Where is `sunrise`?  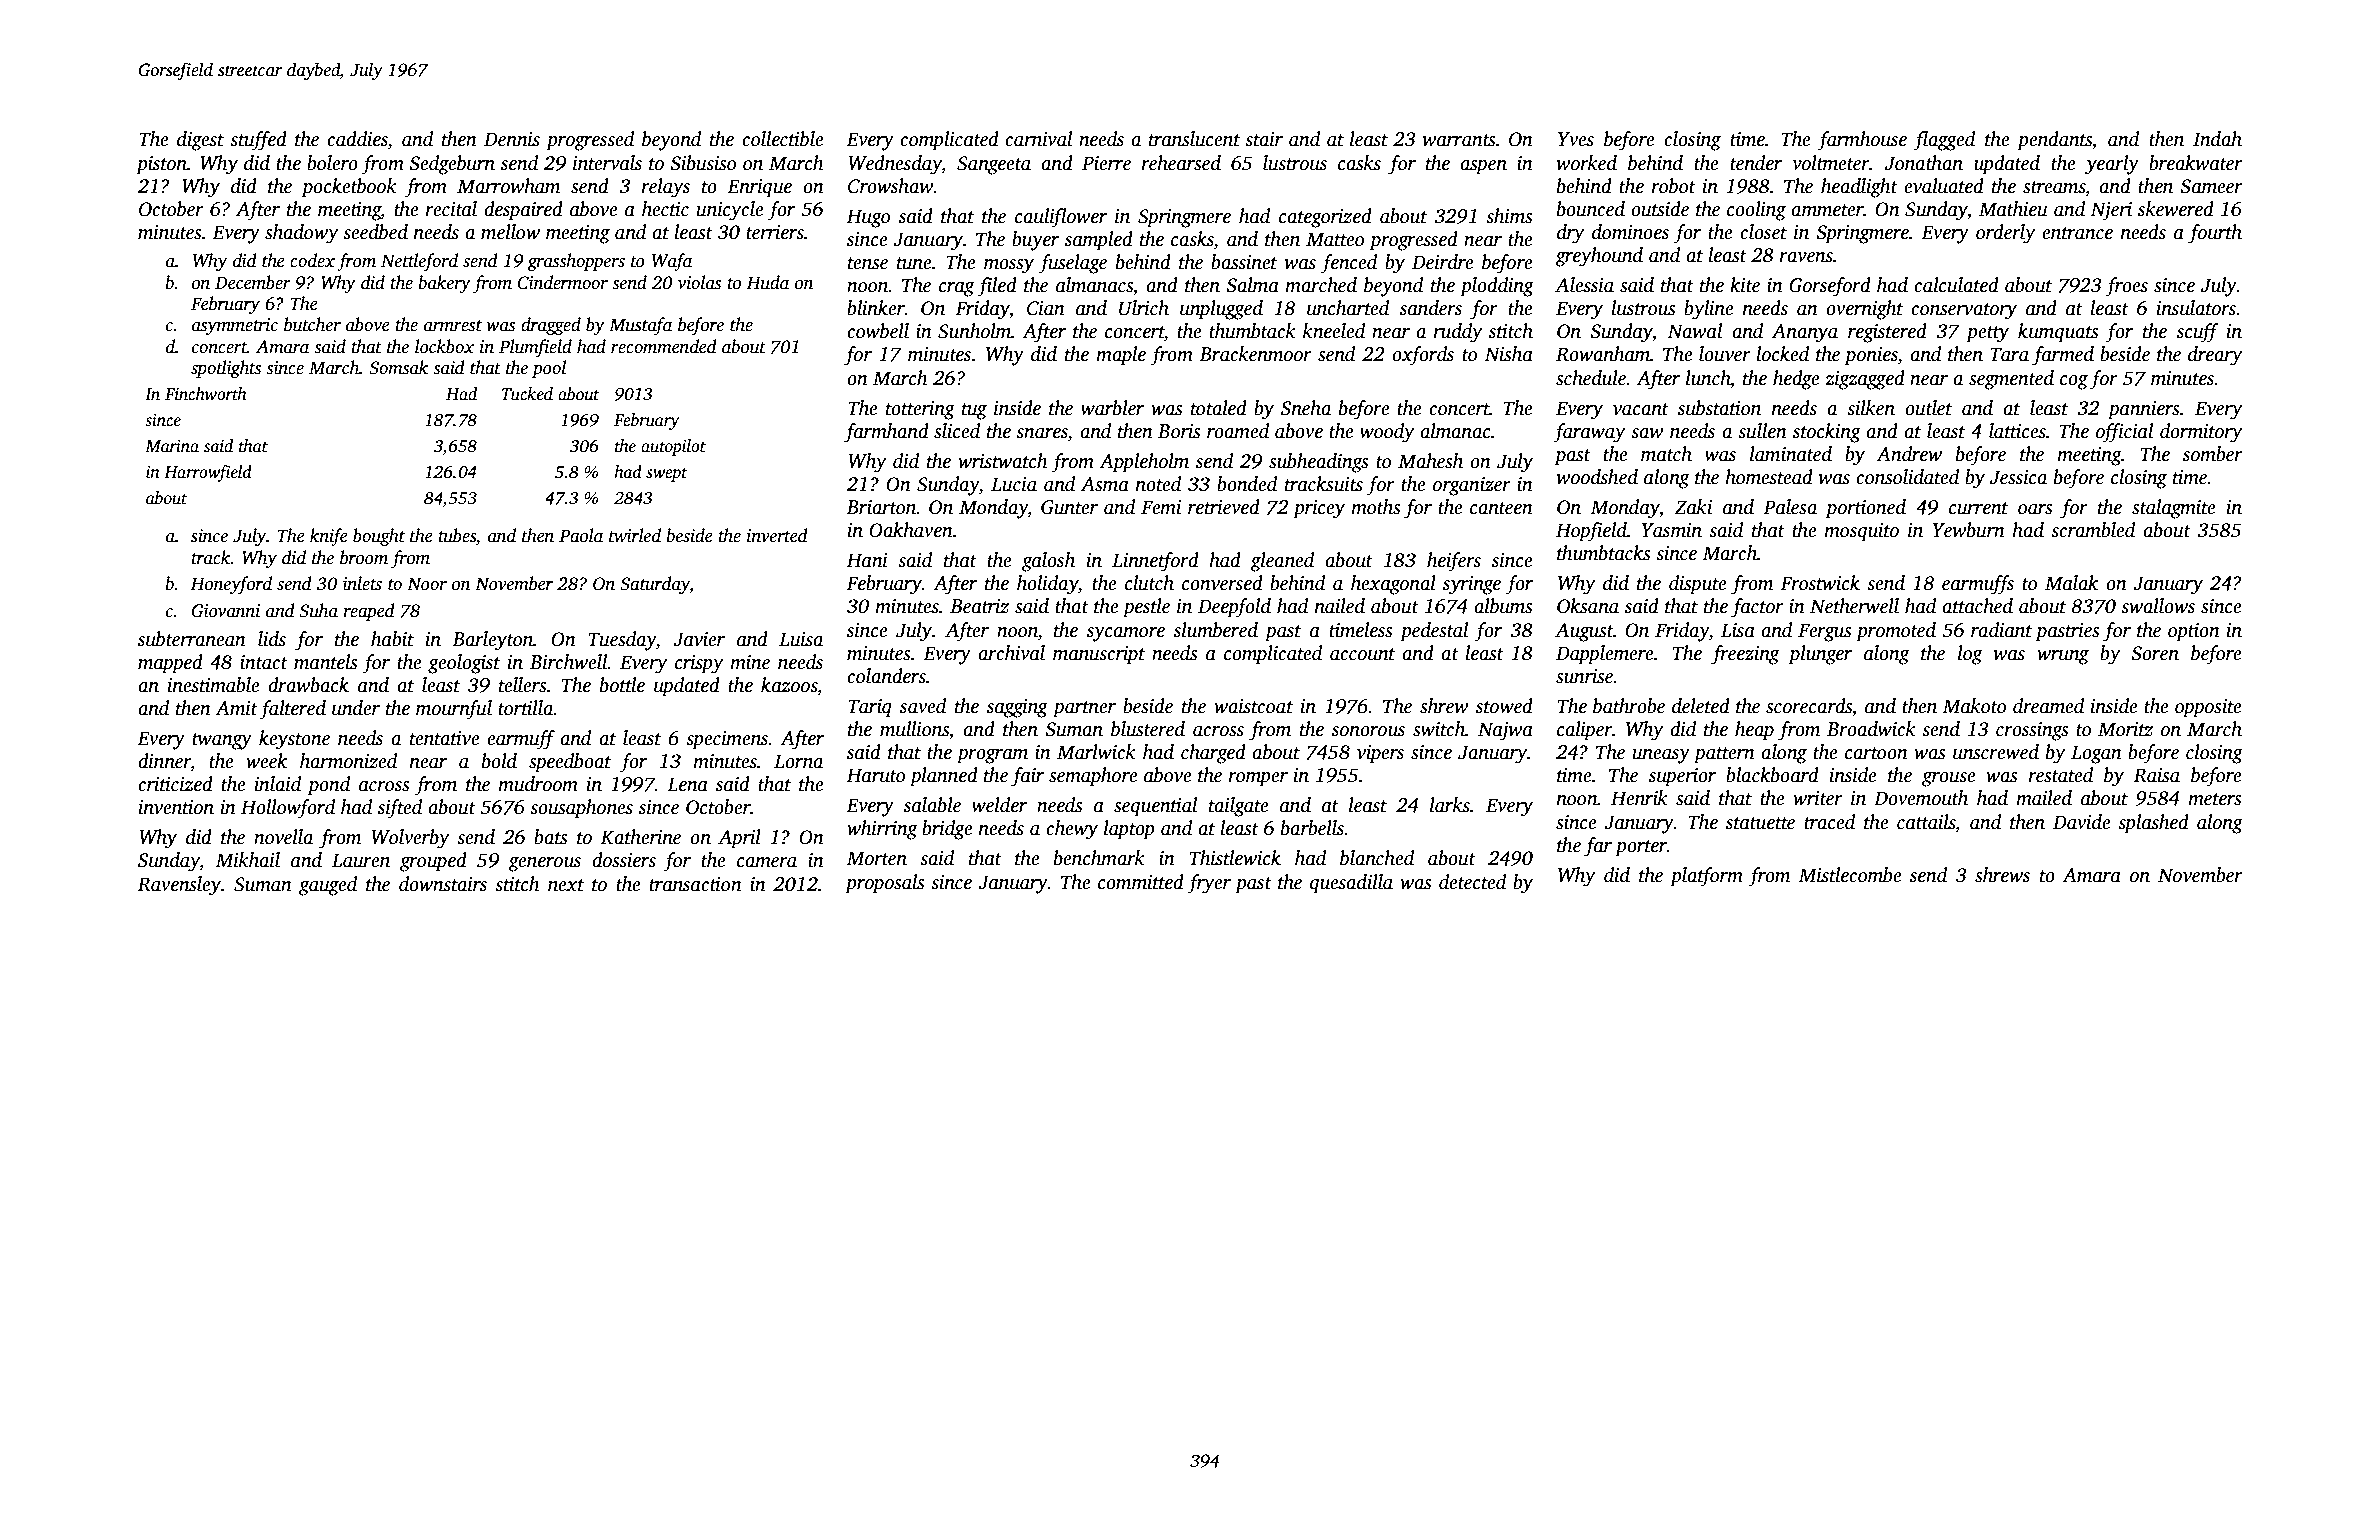 sunrise is located at coordinates (1585, 676).
